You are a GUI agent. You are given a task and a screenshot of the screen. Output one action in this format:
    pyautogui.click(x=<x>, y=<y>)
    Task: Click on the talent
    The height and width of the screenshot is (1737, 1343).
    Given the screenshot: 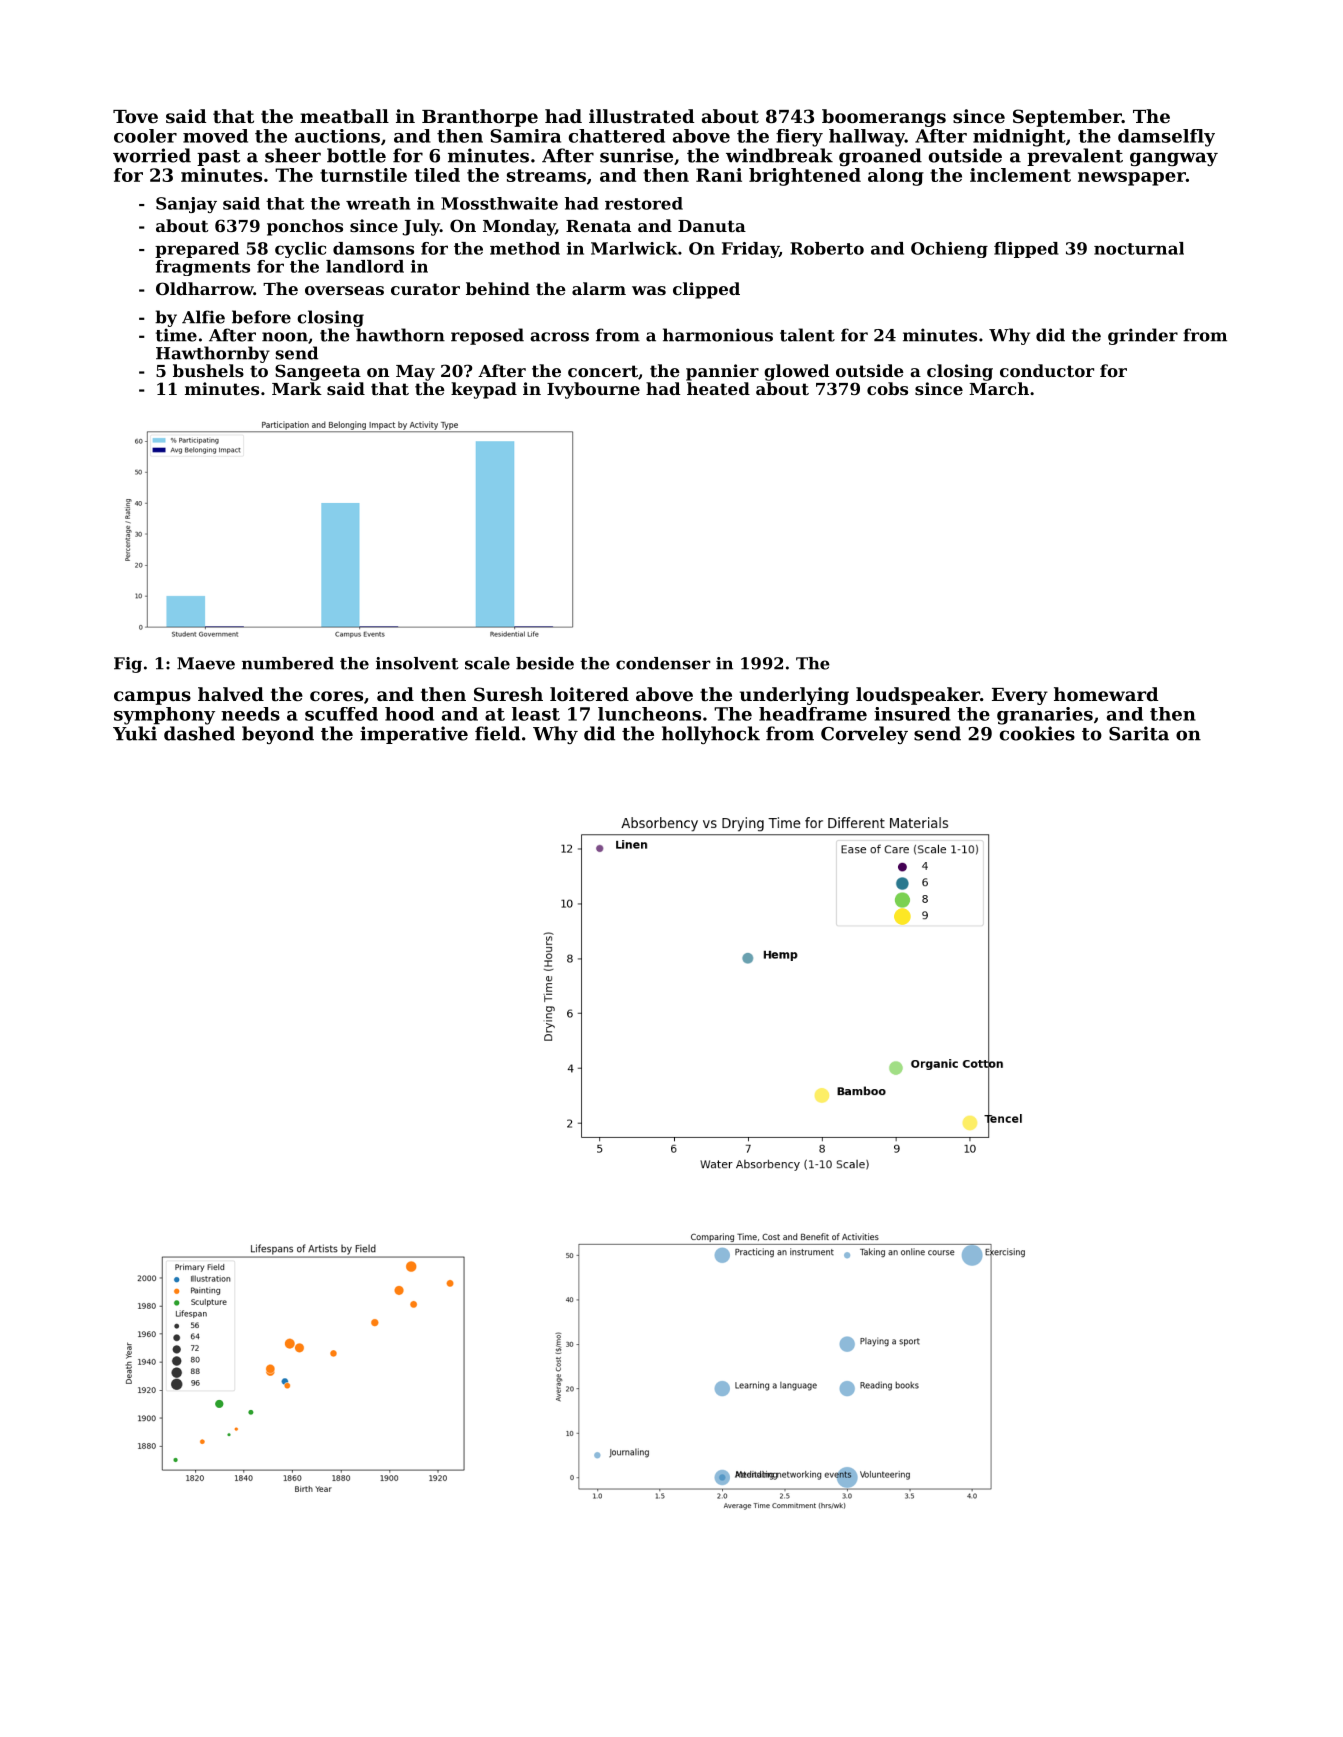 What is the action you would take?
    pyautogui.click(x=807, y=335)
